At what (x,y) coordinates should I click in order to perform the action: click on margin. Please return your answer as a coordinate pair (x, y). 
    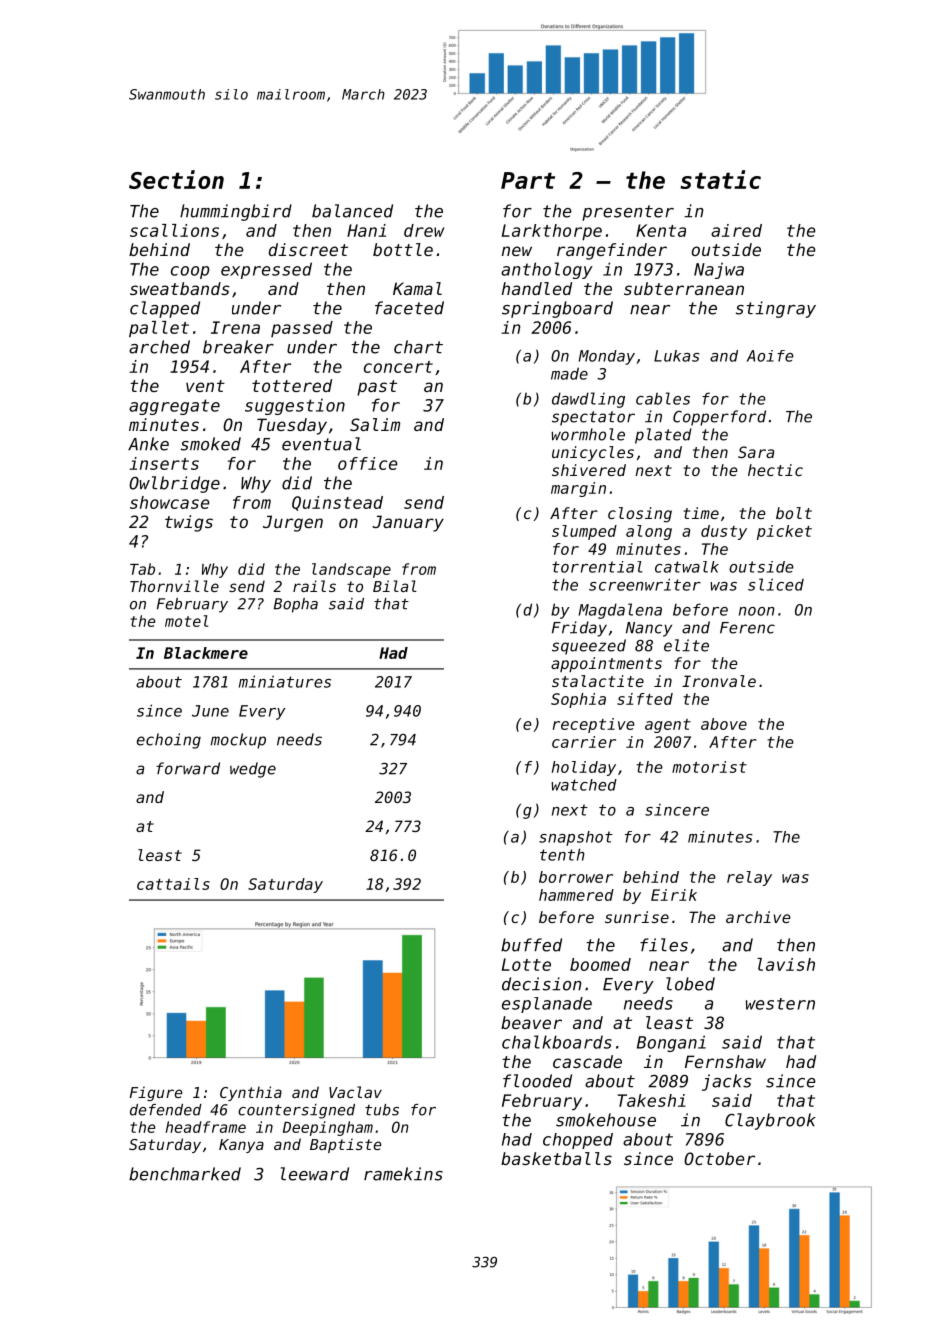
    Looking at the image, I should click on (578, 489).
